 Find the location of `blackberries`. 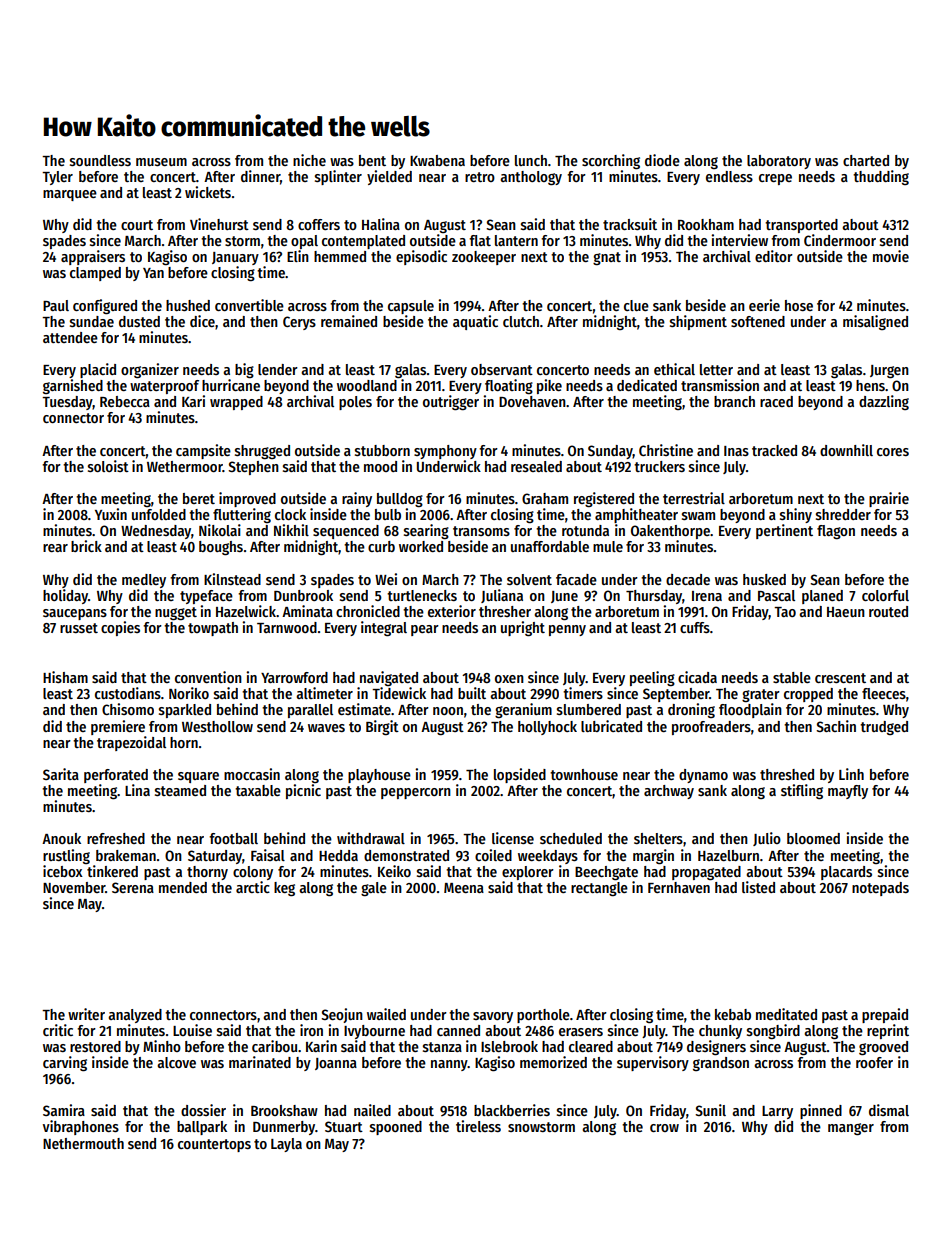

blackberries is located at coordinates (512, 1110).
